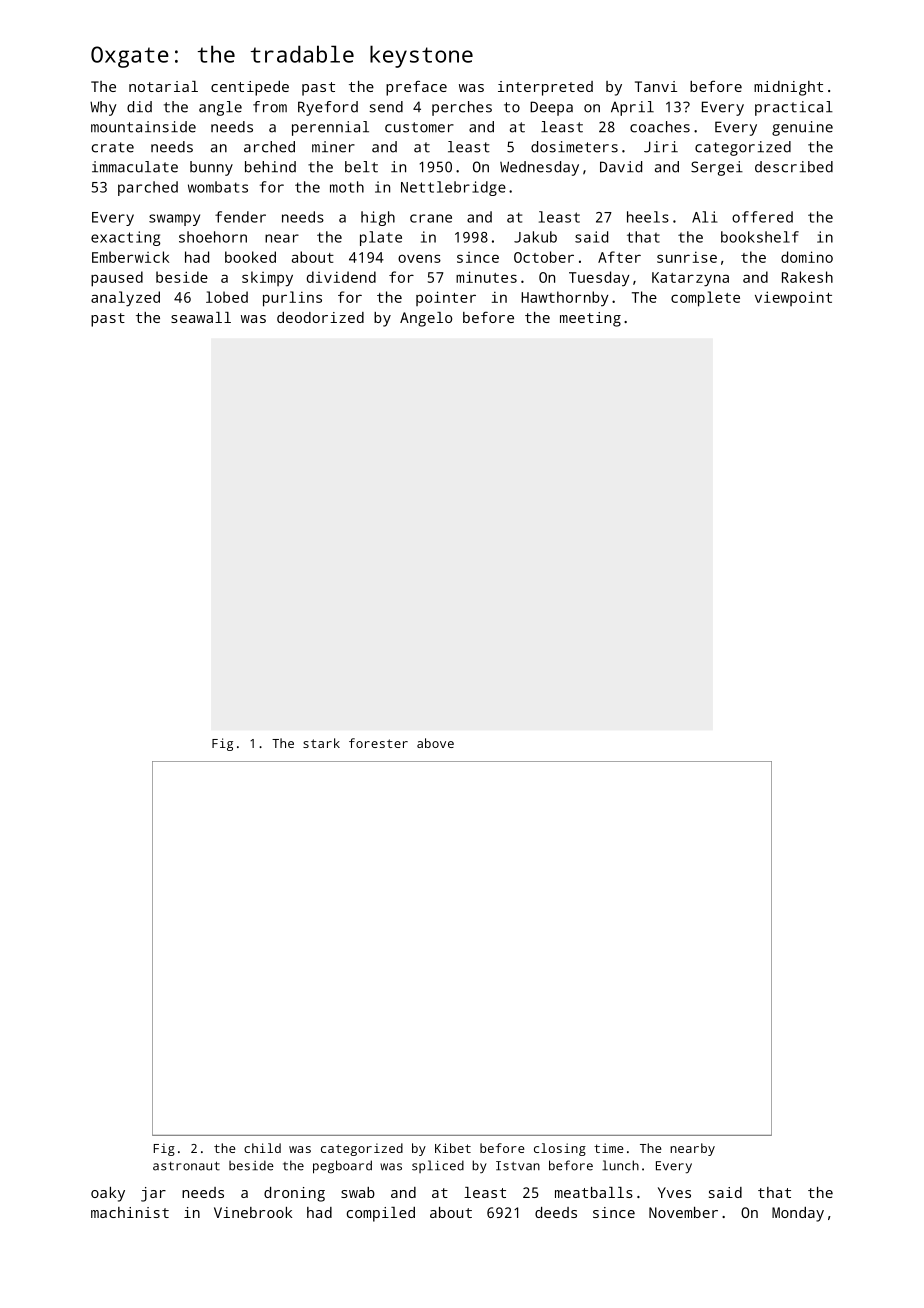  I want to click on described, so click(794, 167).
